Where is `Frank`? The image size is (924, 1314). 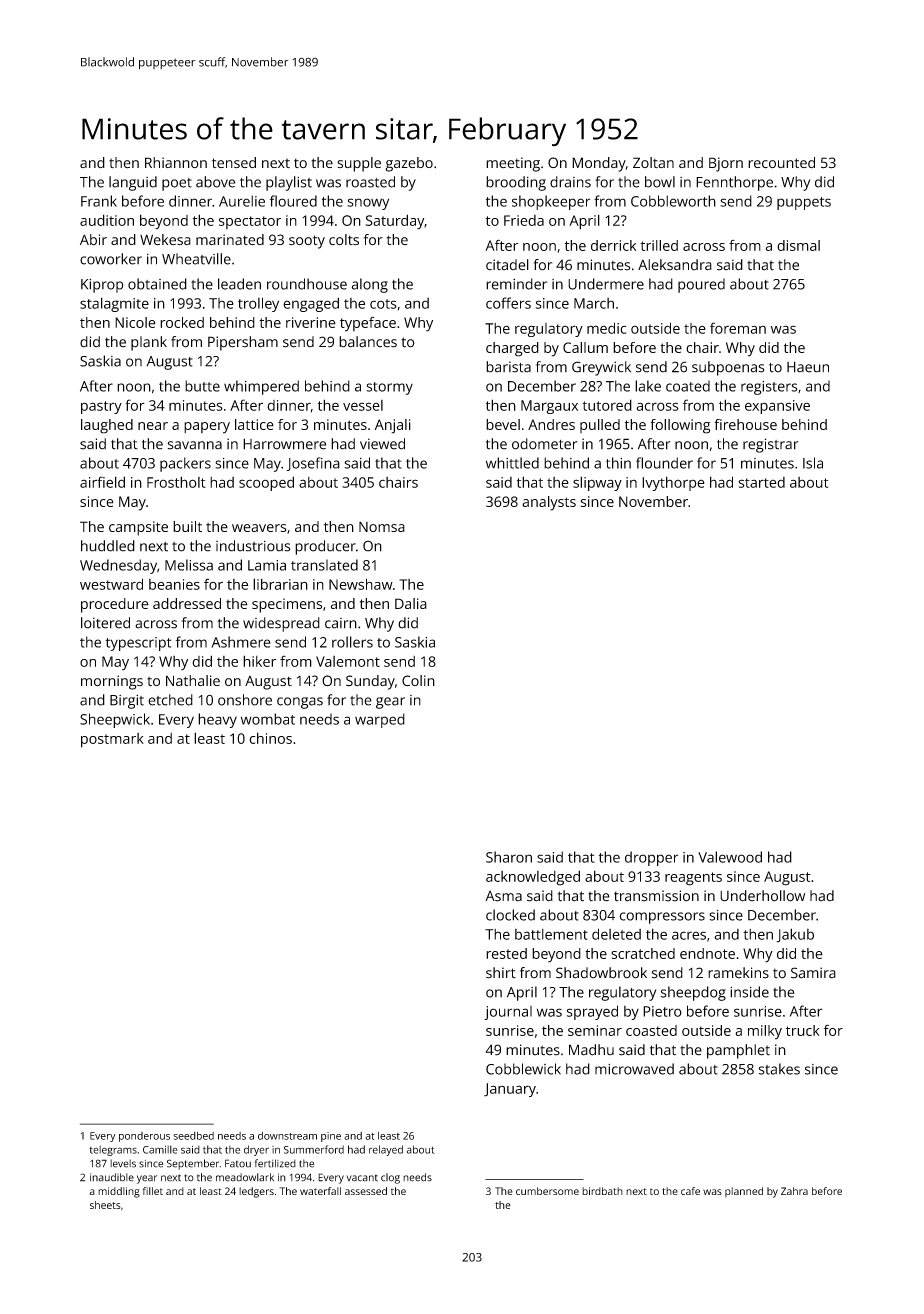 Frank is located at coordinates (99, 201).
